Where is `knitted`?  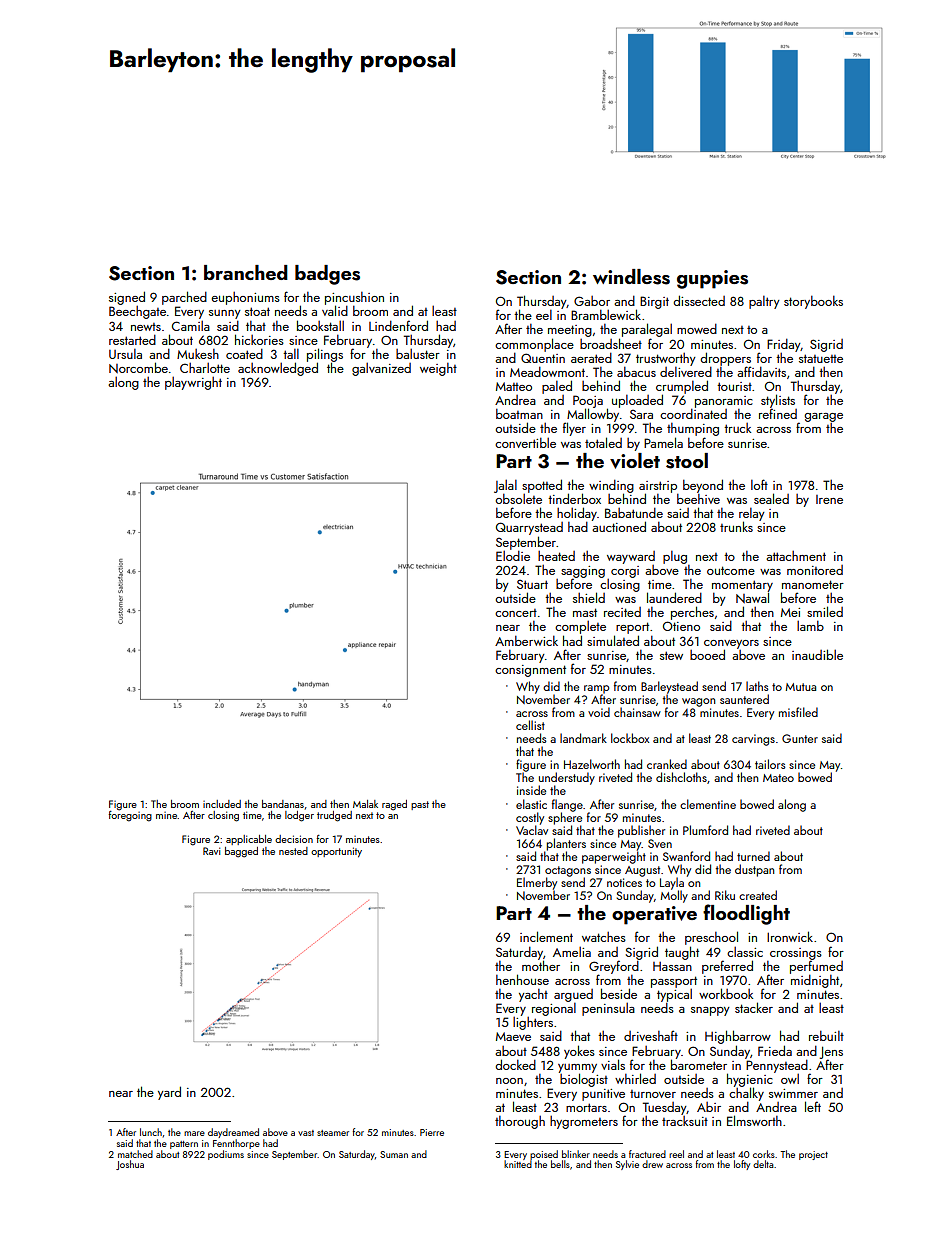
knitted is located at coordinates (518, 1164).
